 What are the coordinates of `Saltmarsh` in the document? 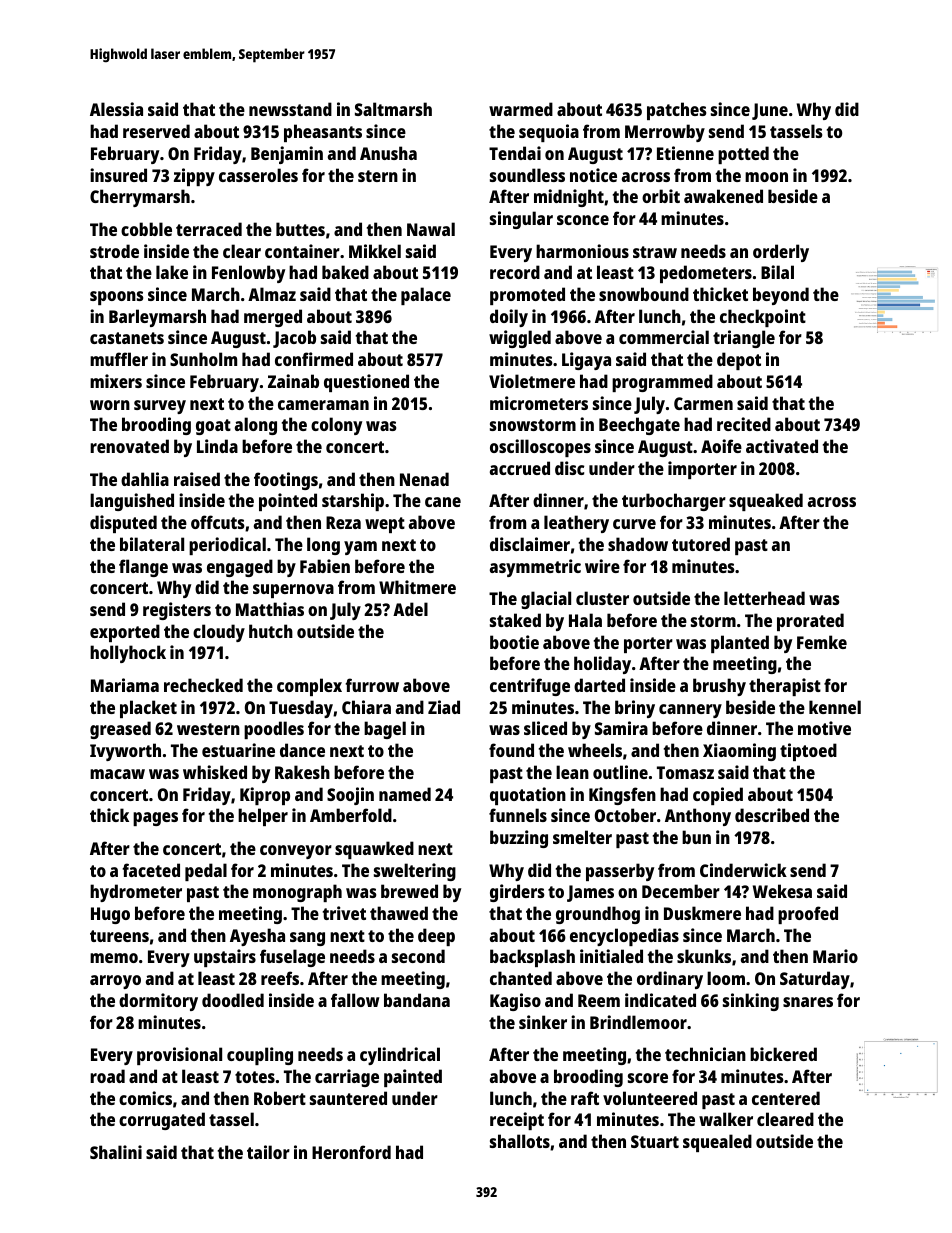 It's located at (393, 109).
